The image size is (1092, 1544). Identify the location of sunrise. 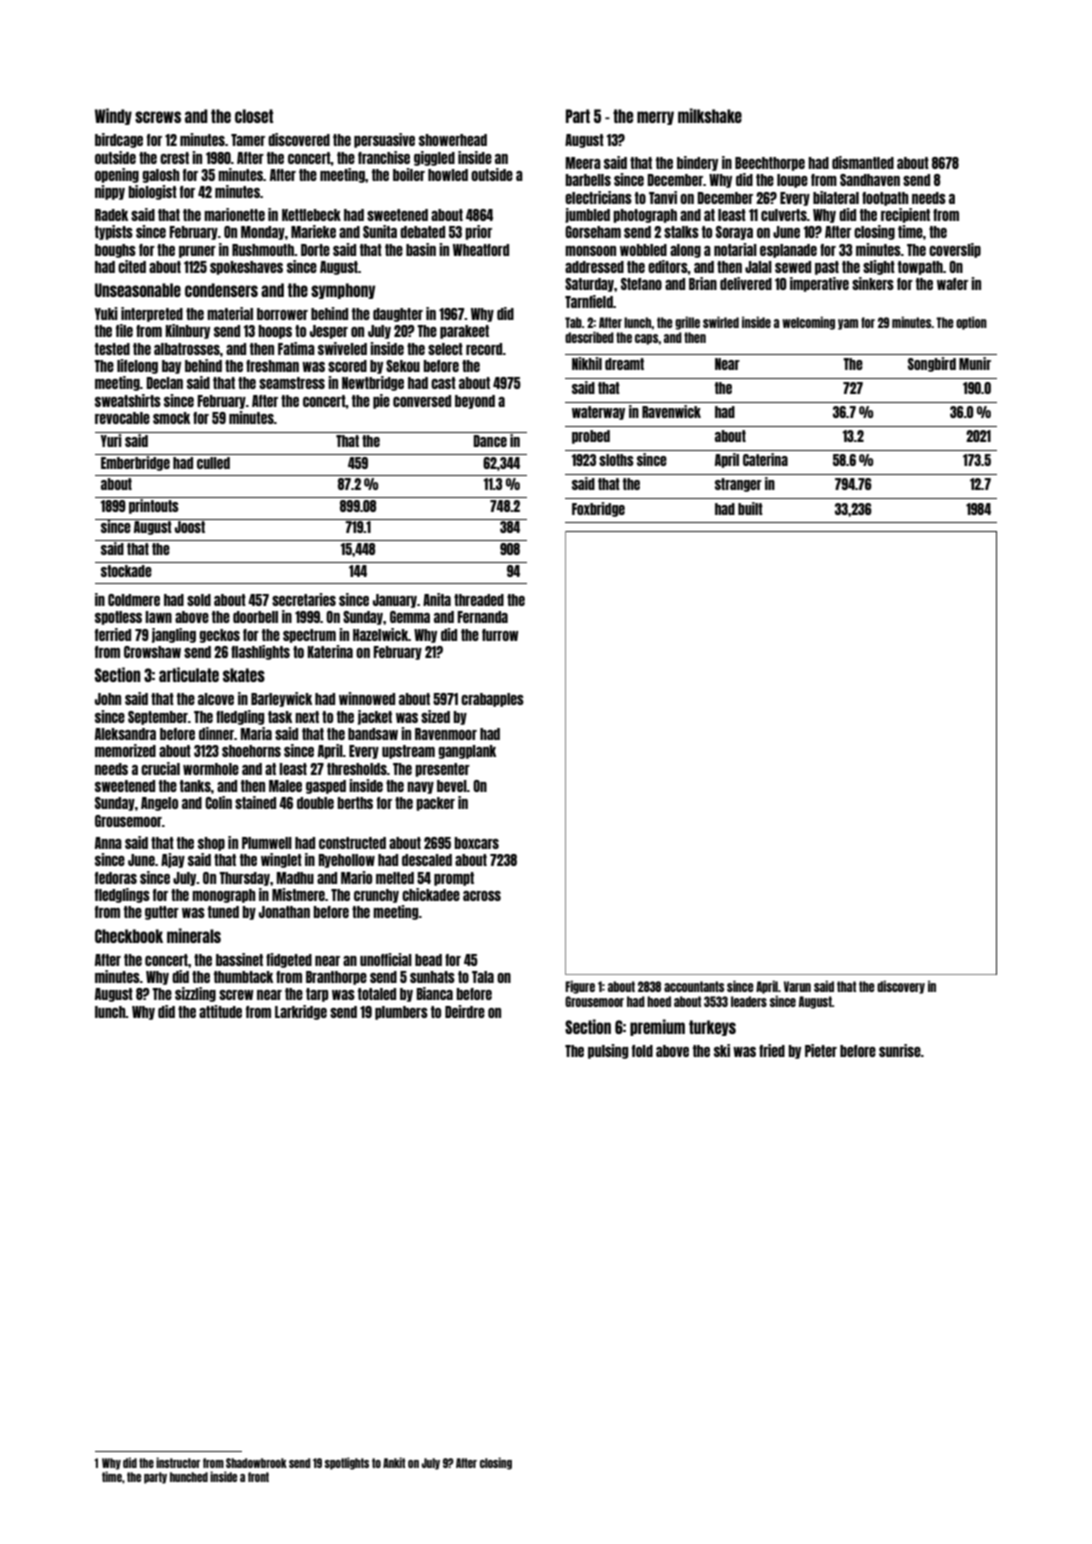
(900, 1050).
